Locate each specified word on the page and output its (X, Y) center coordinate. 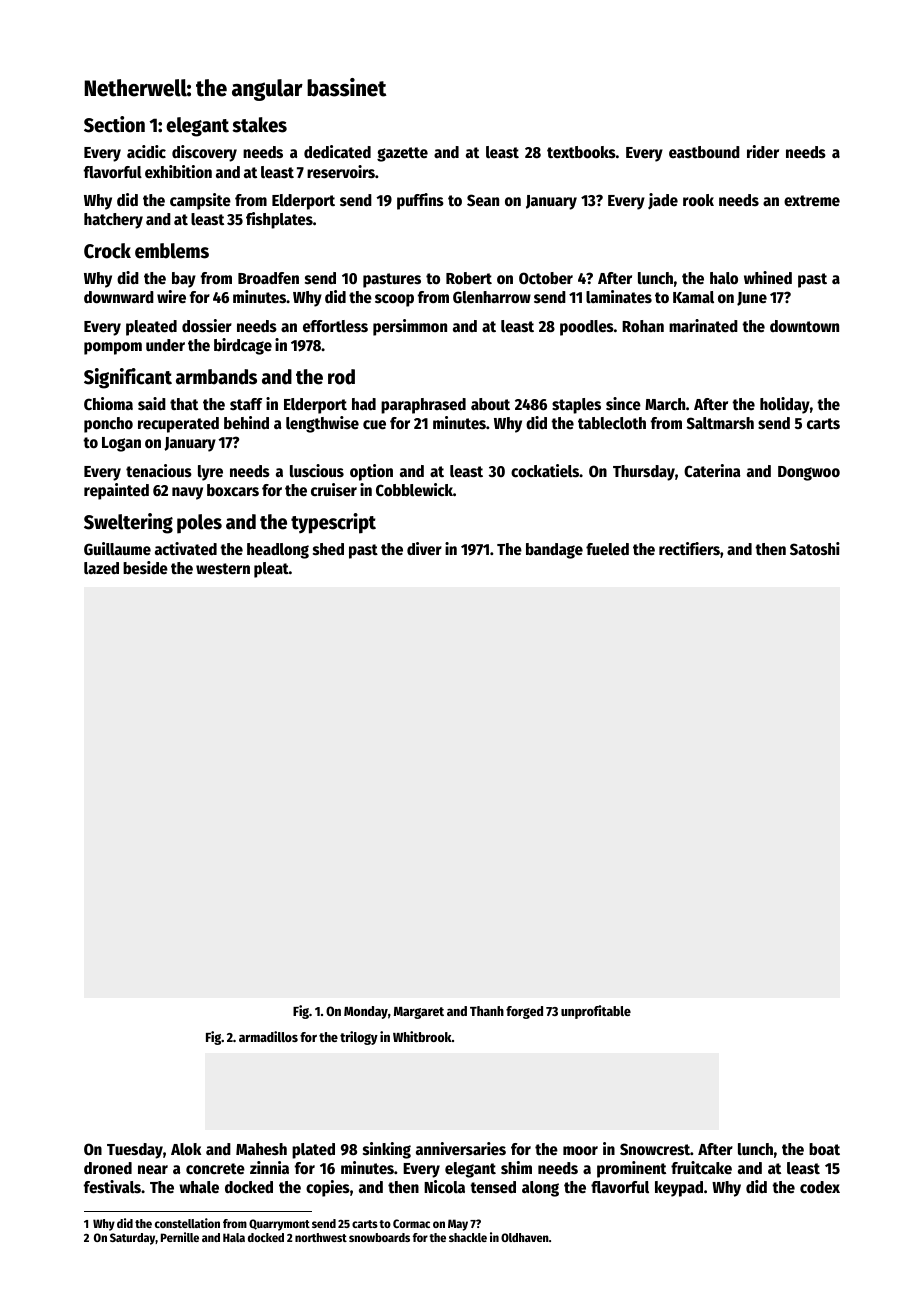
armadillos (268, 1036)
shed (328, 549)
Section (114, 124)
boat (824, 1149)
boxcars (233, 490)
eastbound (704, 152)
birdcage (243, 346)
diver (424, 549)
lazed (101, 568)
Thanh (487, 1011)
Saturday (132, 1239)
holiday (785, 405)
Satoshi (815, 549)
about (490, 404)
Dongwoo (809, 473)
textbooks (581, 152)
